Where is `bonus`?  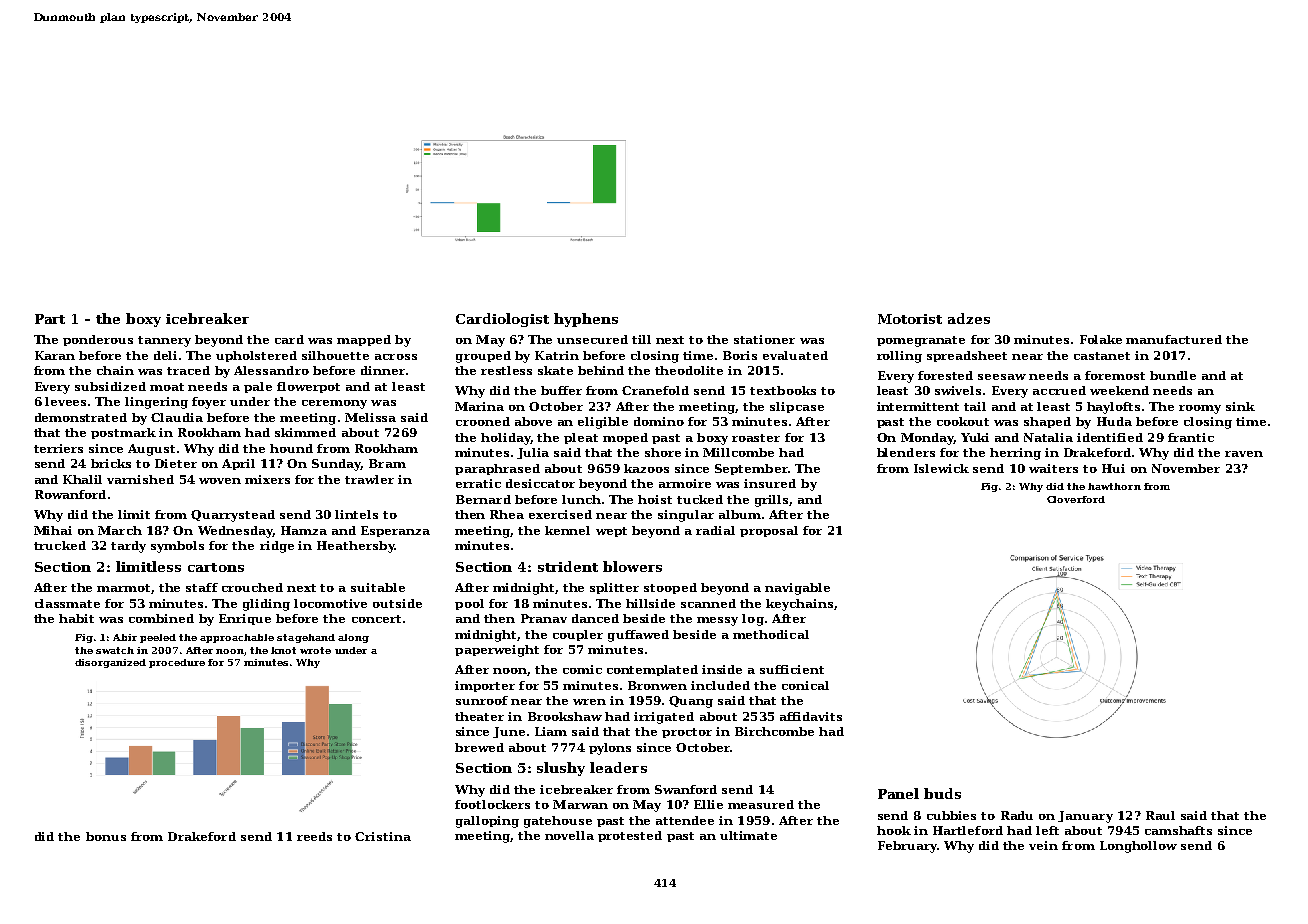 bonus is located at coordinates (106, 836).
